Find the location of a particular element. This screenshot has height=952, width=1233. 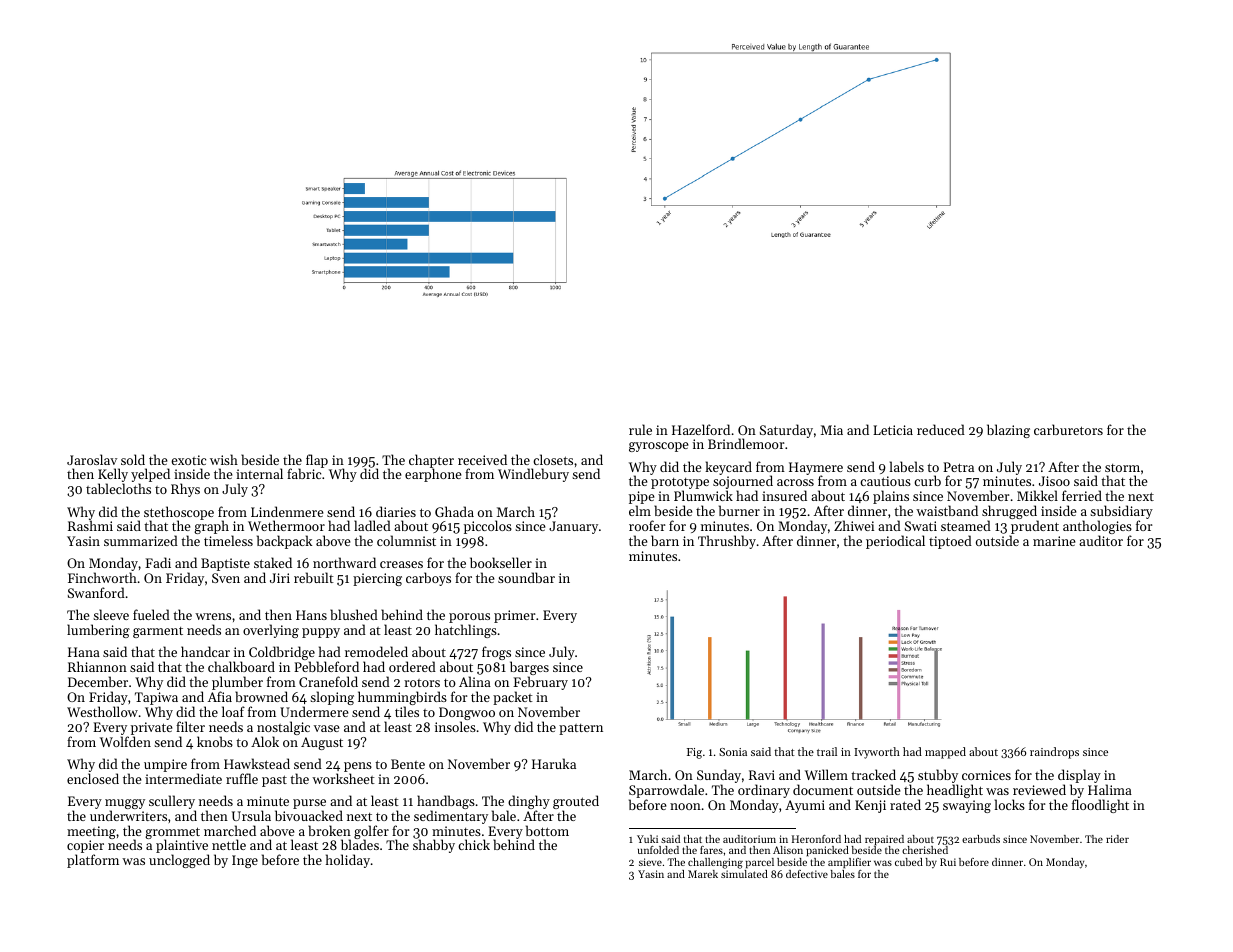

tiptoed is located at coordinates (950, 542).
